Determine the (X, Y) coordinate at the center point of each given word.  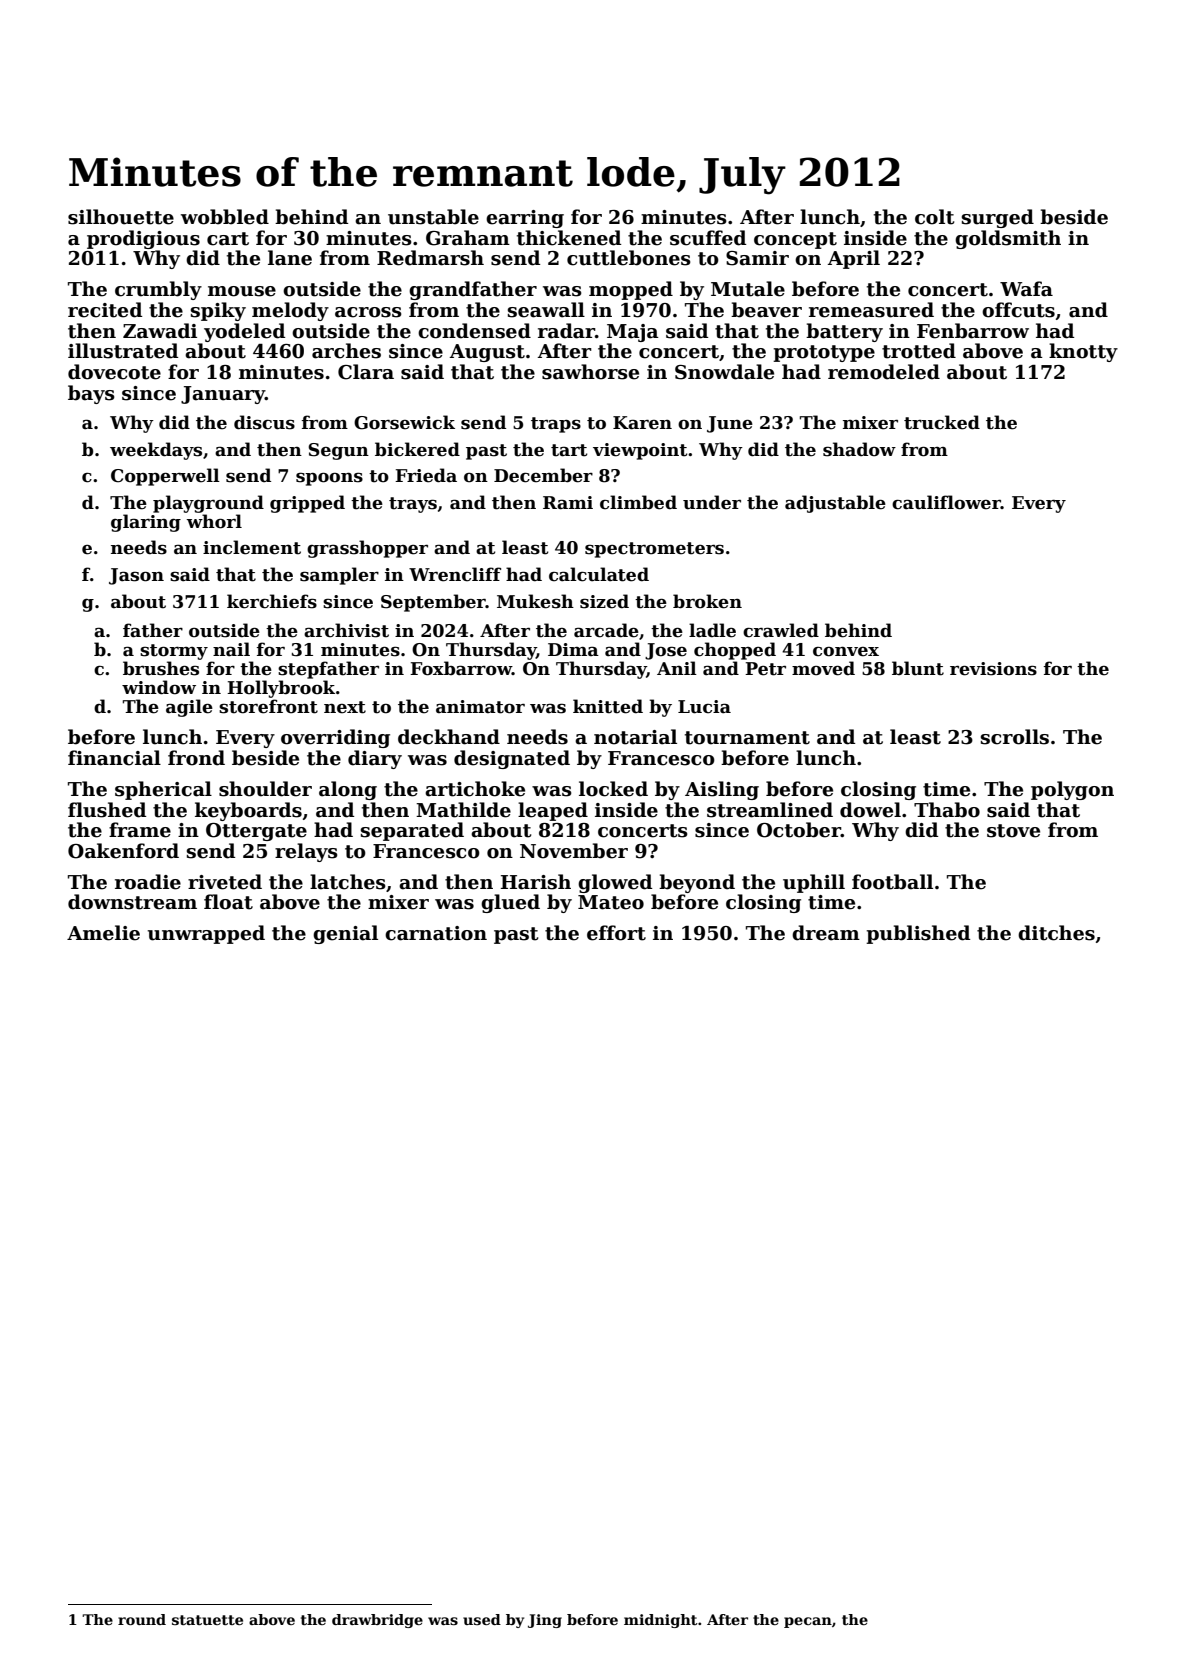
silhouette (121, 217)
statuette (207, 1620)
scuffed (708, 238)
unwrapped (206, 934)
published (918, 934)
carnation (436, 933)
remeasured (871, 310)
